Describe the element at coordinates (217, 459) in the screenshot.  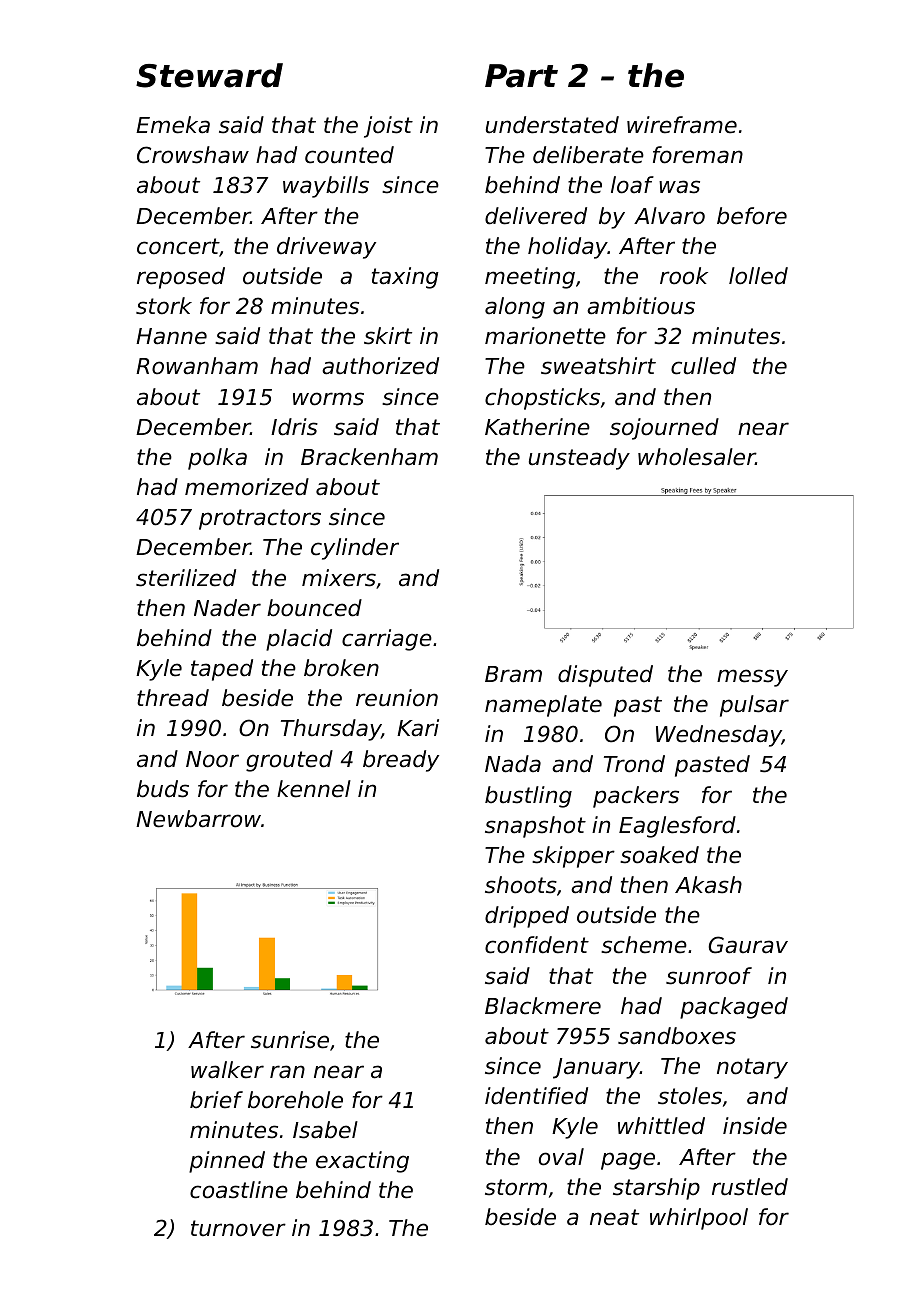
I see `polka` at that location.
